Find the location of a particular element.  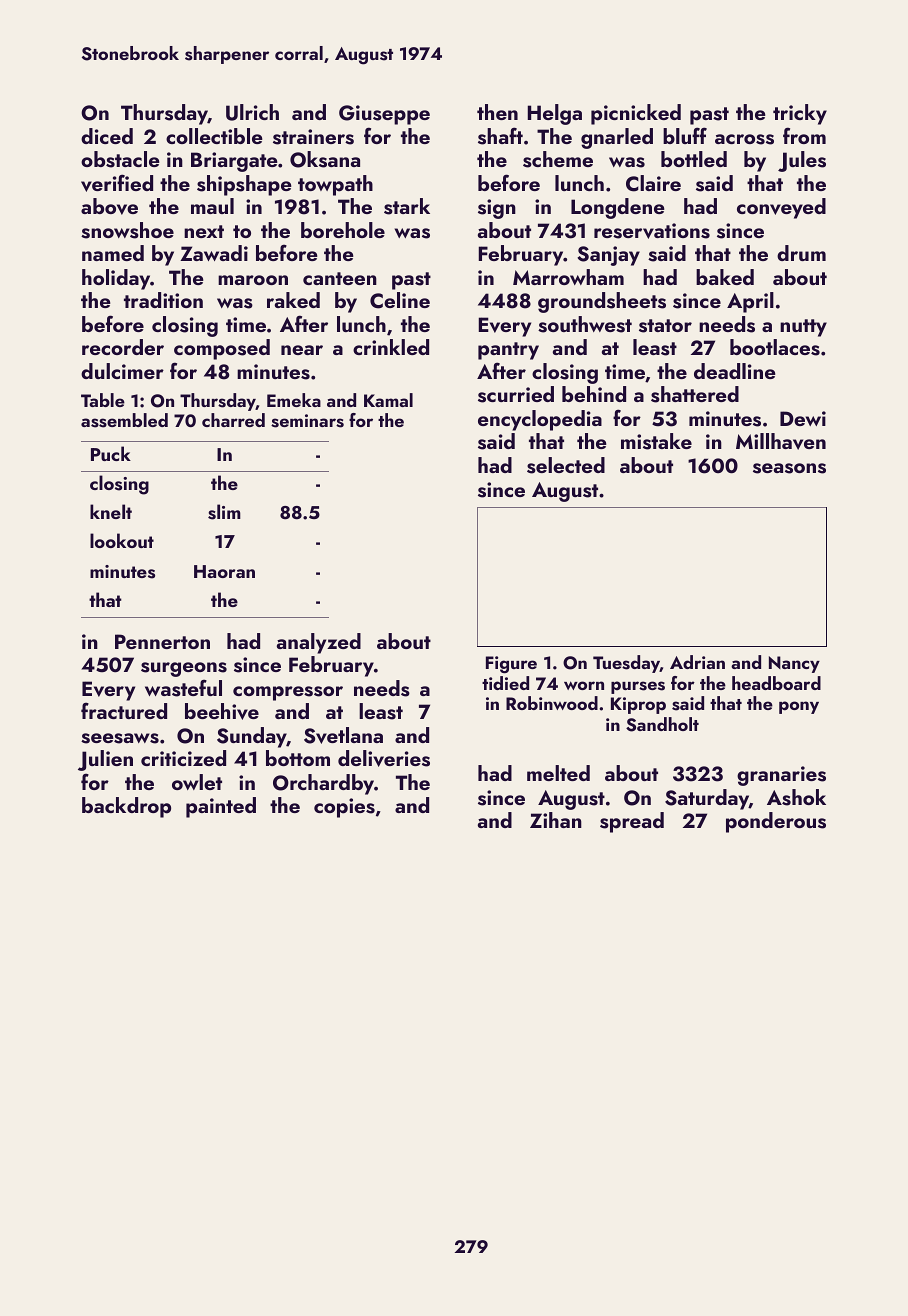

analyzed is located at coordinates (319, 643).
